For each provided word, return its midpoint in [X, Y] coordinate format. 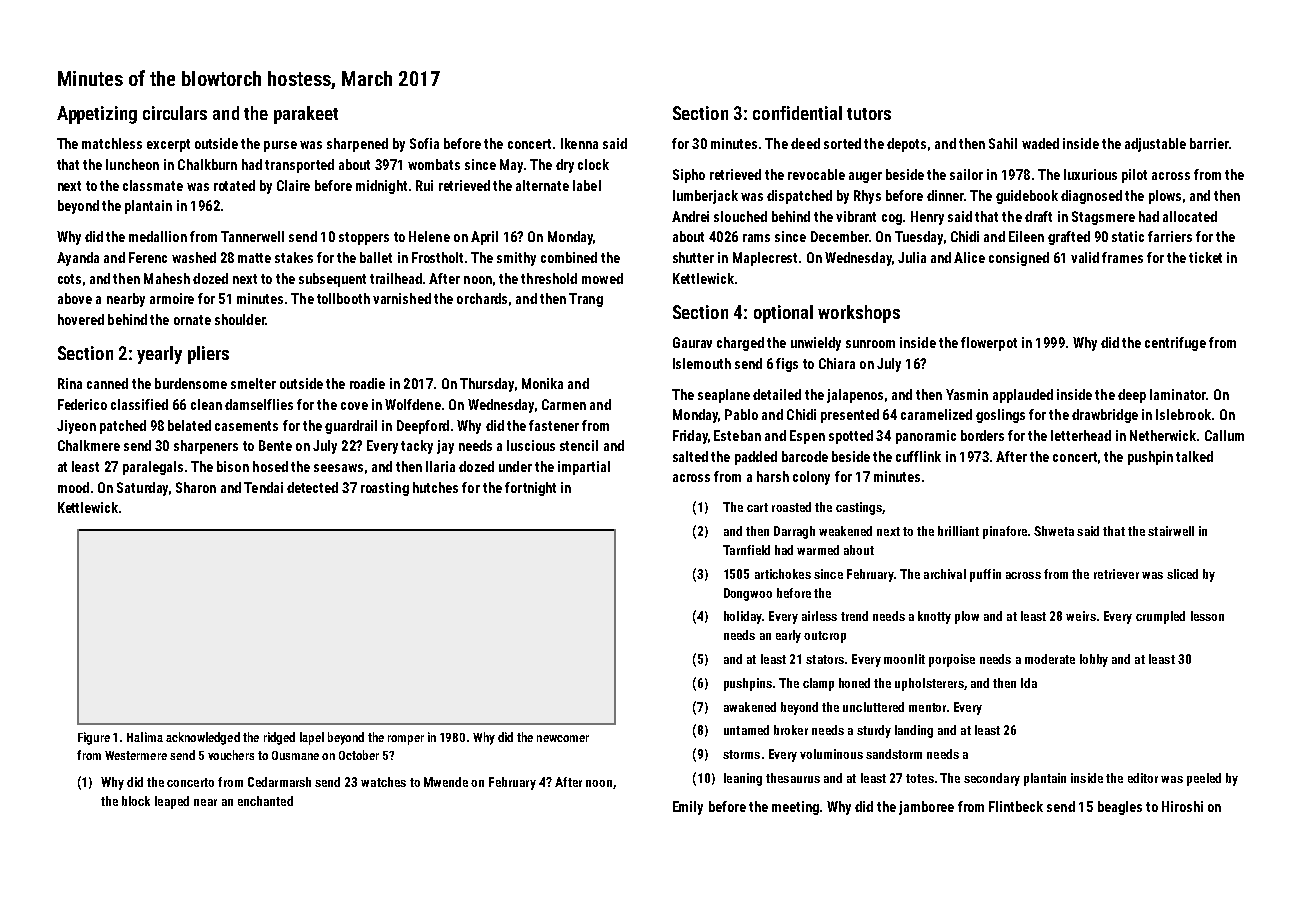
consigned [1019, 259]
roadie [367, 383]
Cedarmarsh [279, 782]
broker [791, 730]
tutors [869, 114]
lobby [1094, 660]
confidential [797, 113]
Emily [688, 808]
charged [740, 344]
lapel [312, 738]
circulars [175, 113]
